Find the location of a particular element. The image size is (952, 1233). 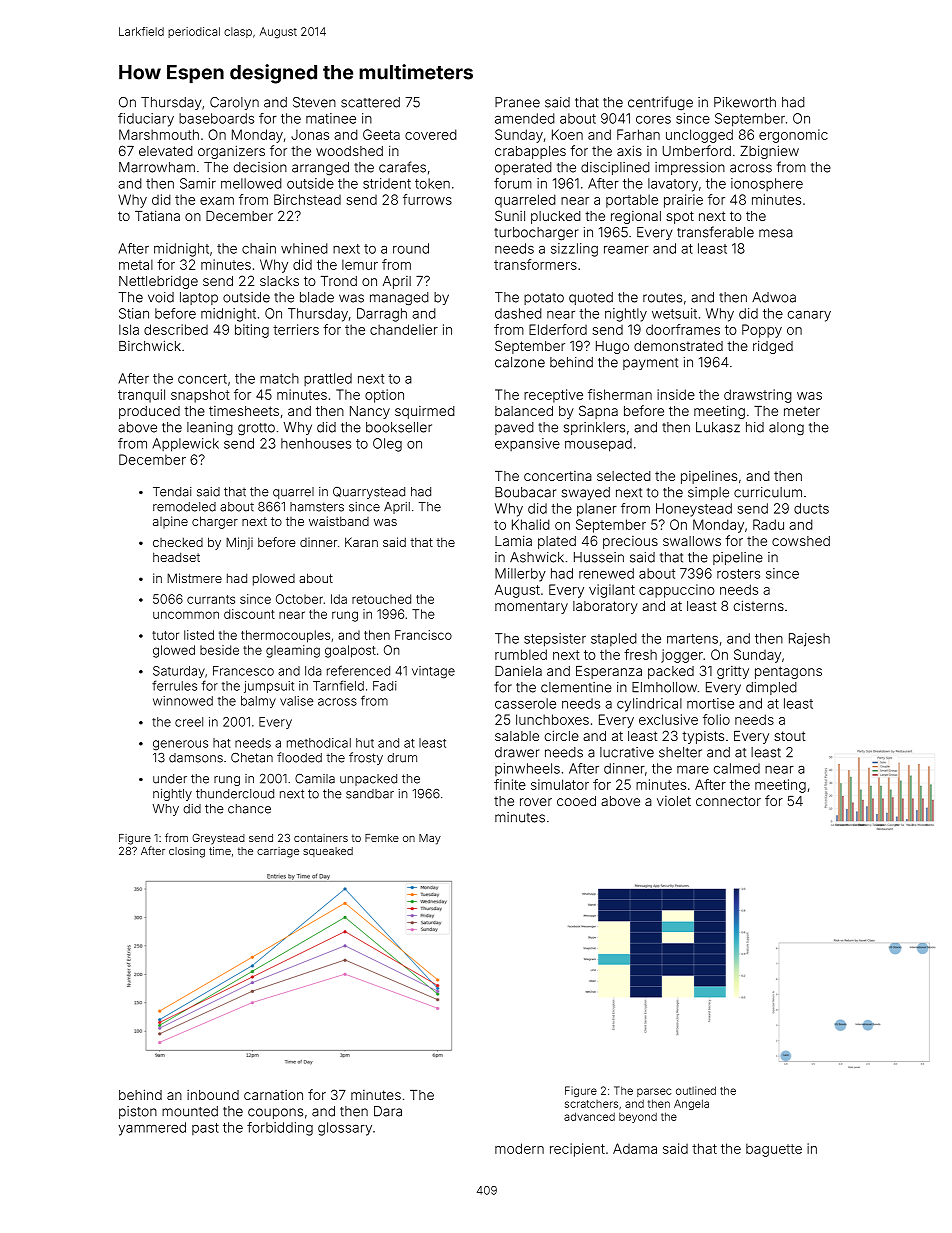

potato is located at coordinates (544, 299).
